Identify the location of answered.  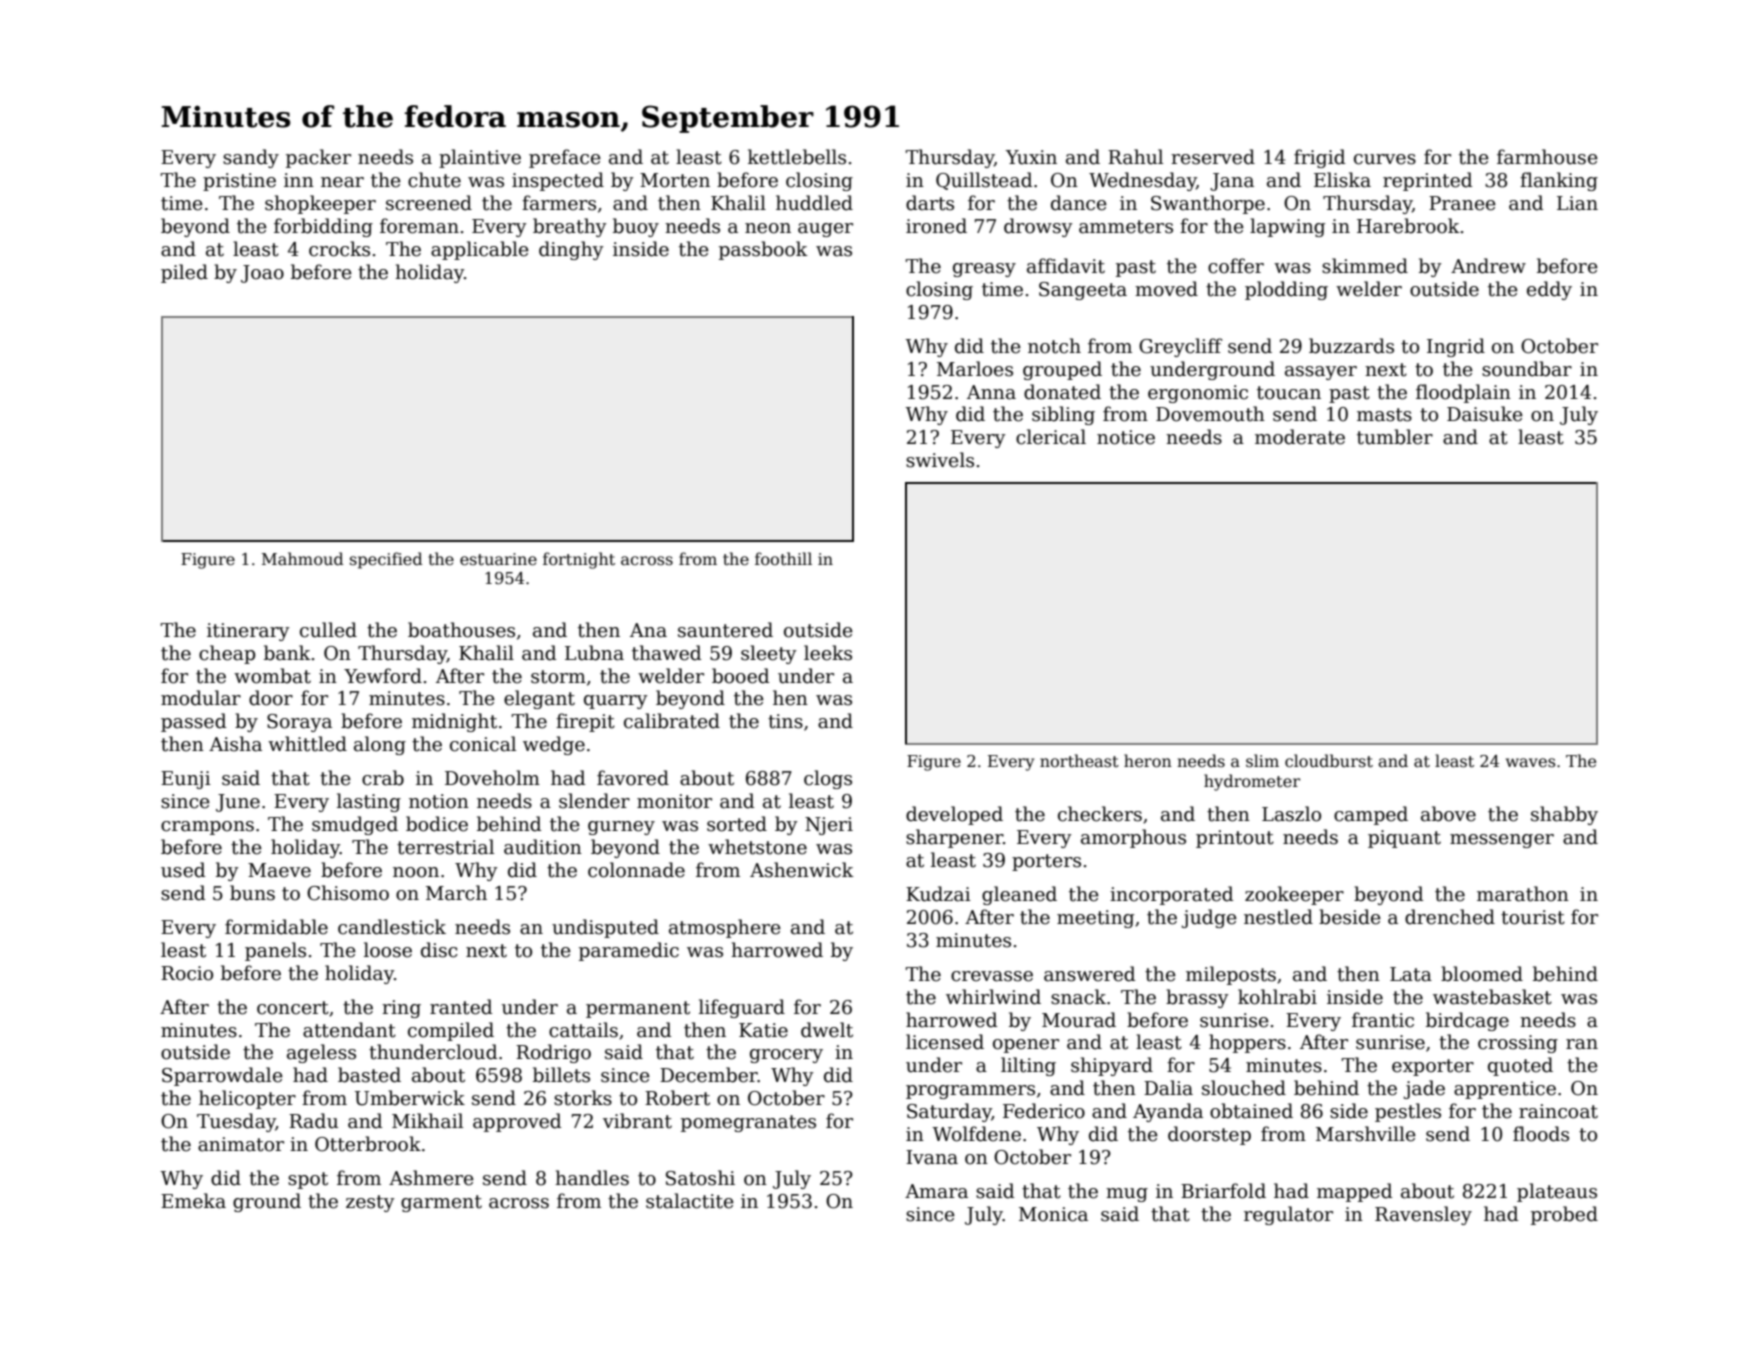
(1090, 974).
